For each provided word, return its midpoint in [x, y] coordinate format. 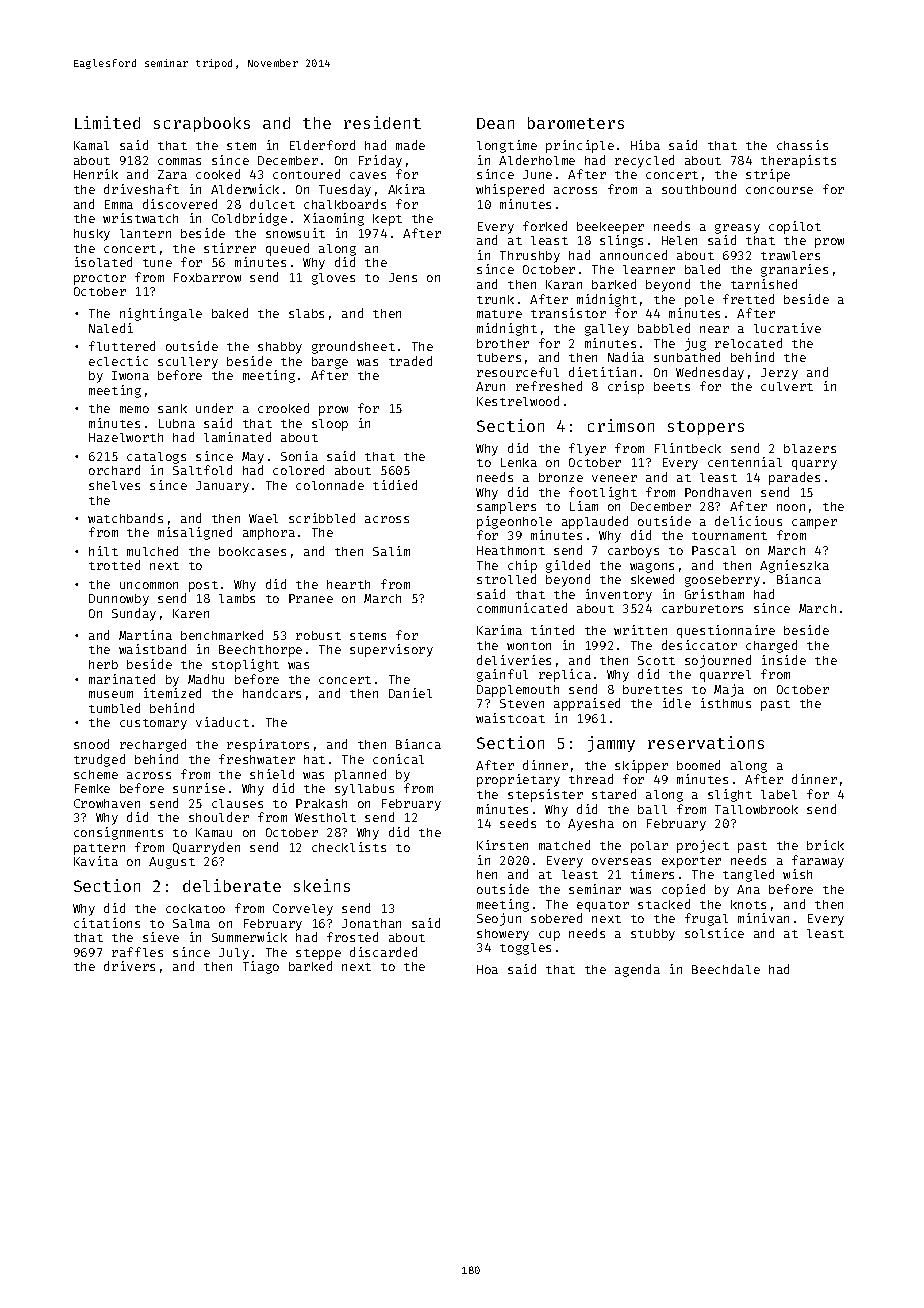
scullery [188, 363]
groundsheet [353, 347]
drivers [129, 966]
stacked [664, 904]
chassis [802, 145]
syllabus [364, 790]
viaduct [222, 722]
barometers [576, 123]
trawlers [790, 255]
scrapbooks [202, 124]
